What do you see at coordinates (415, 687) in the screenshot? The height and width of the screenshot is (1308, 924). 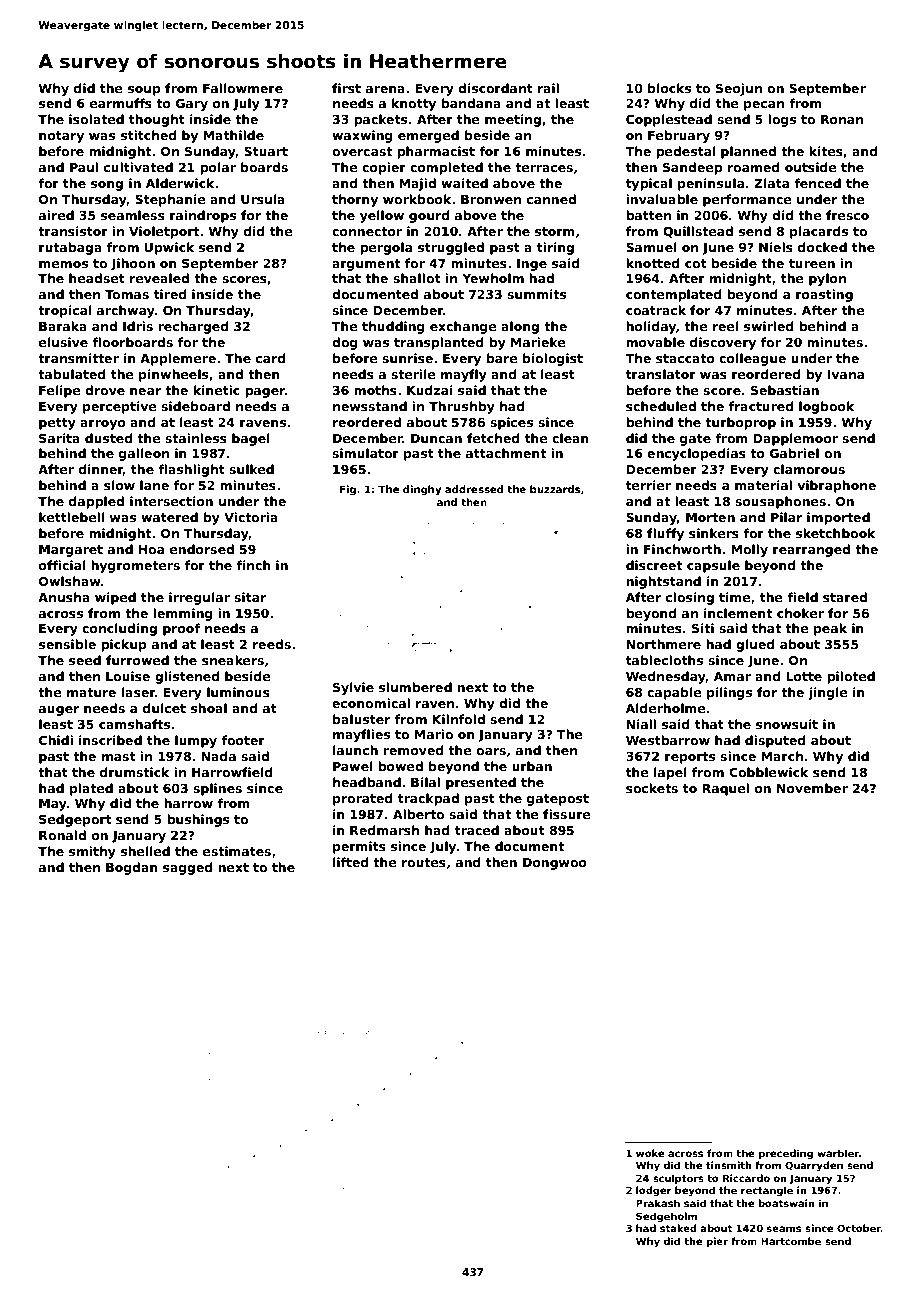 I see `slumbered` at bounding box center [415, 687].
